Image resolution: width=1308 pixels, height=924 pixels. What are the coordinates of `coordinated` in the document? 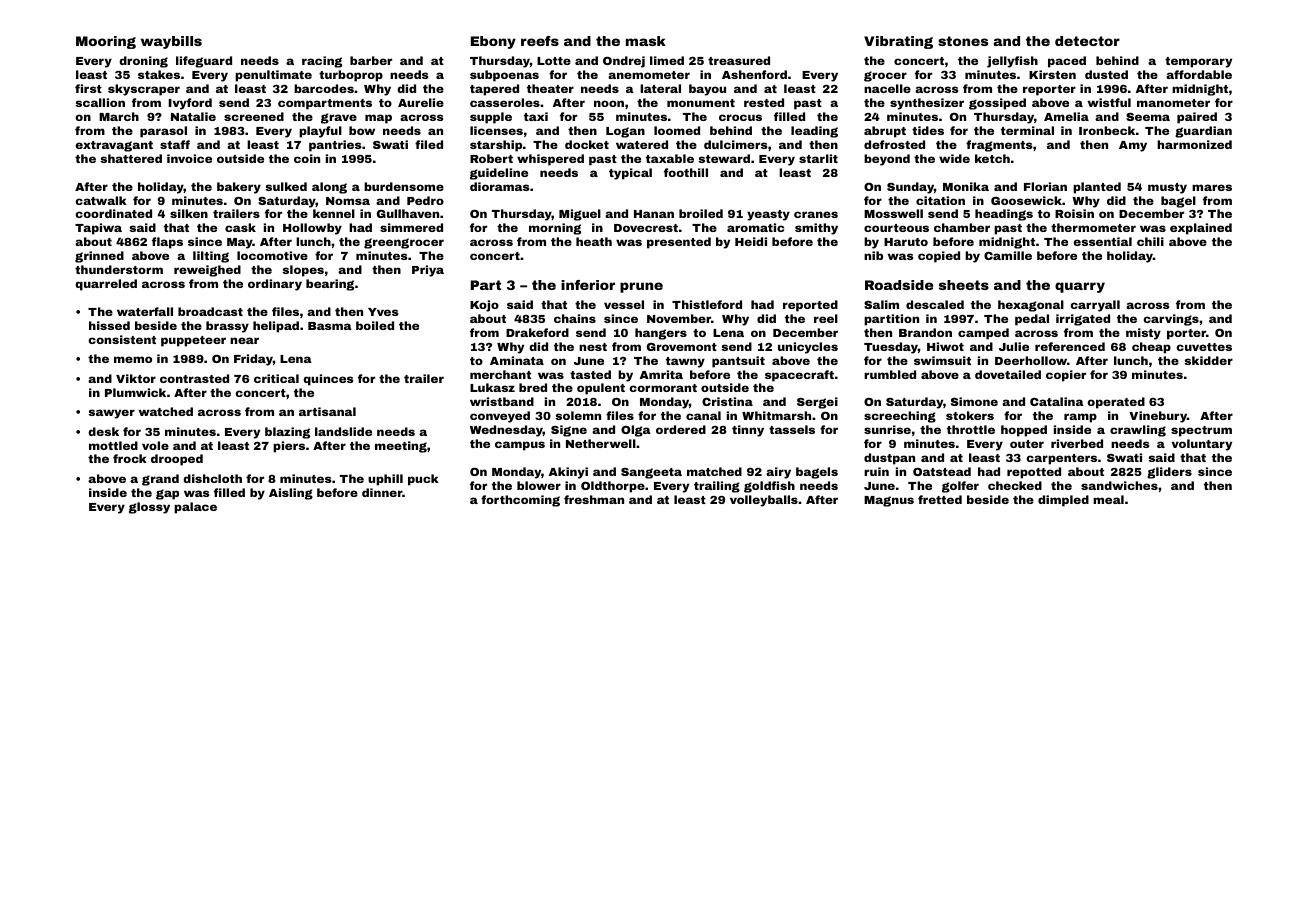 It's located at (114, 213).
